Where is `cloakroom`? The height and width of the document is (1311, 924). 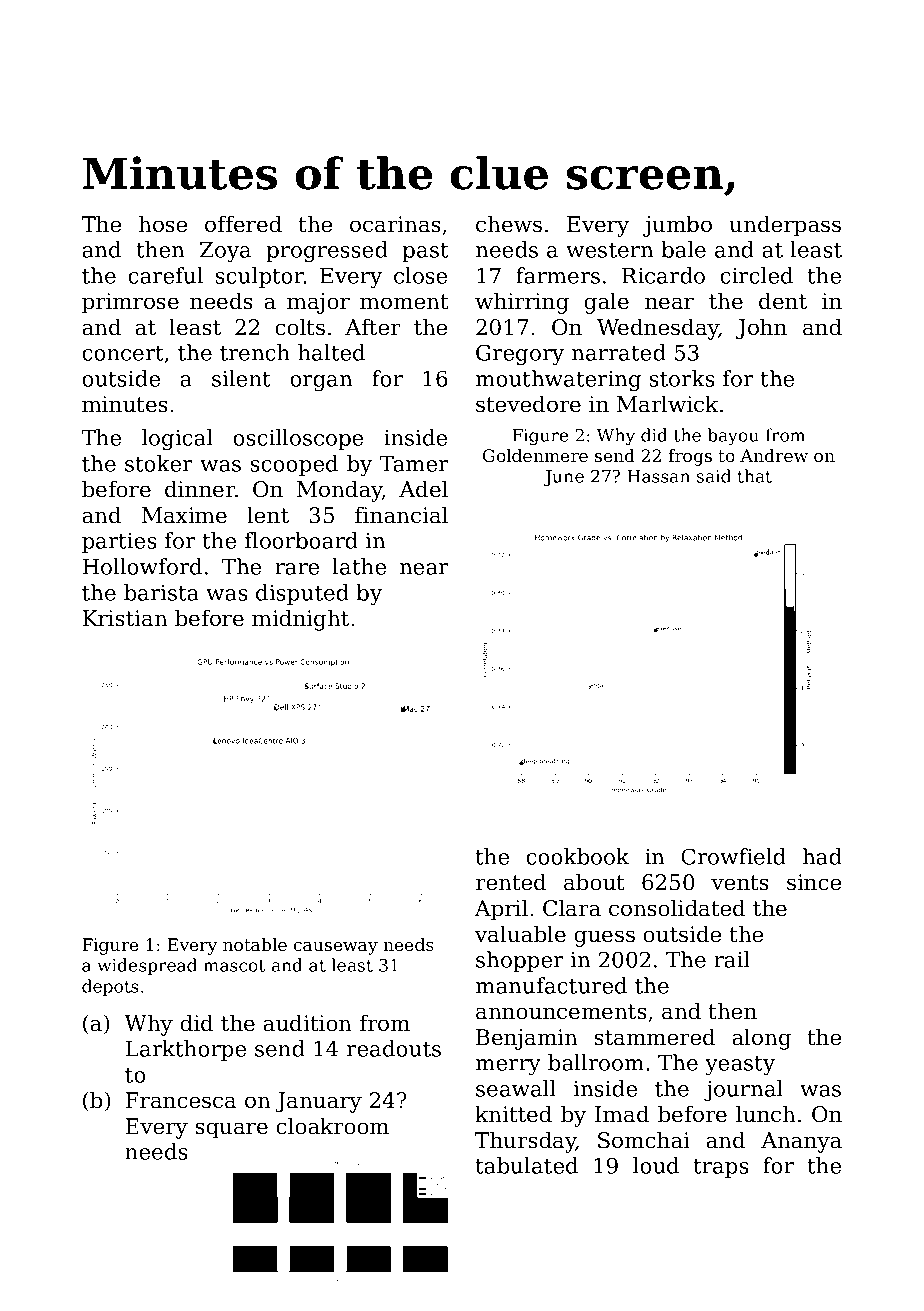 cloakroom is located at coordinates (332, 1126).
